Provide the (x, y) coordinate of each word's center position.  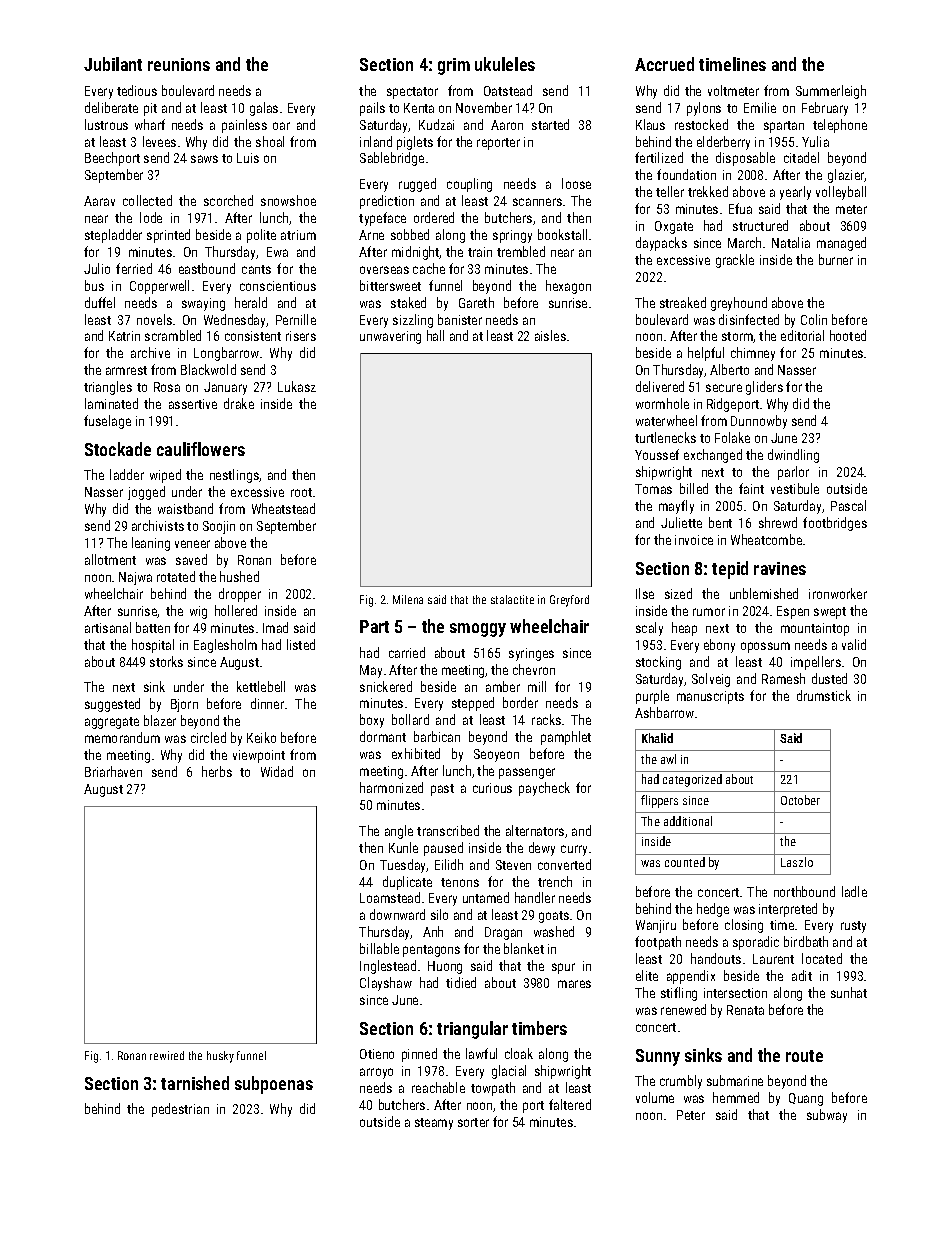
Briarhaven (113, 771)
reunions (179, 64)
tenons (460, 882)
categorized (692, 780)
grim (454, 66)
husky (220, 1057)
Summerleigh (831, 92)
